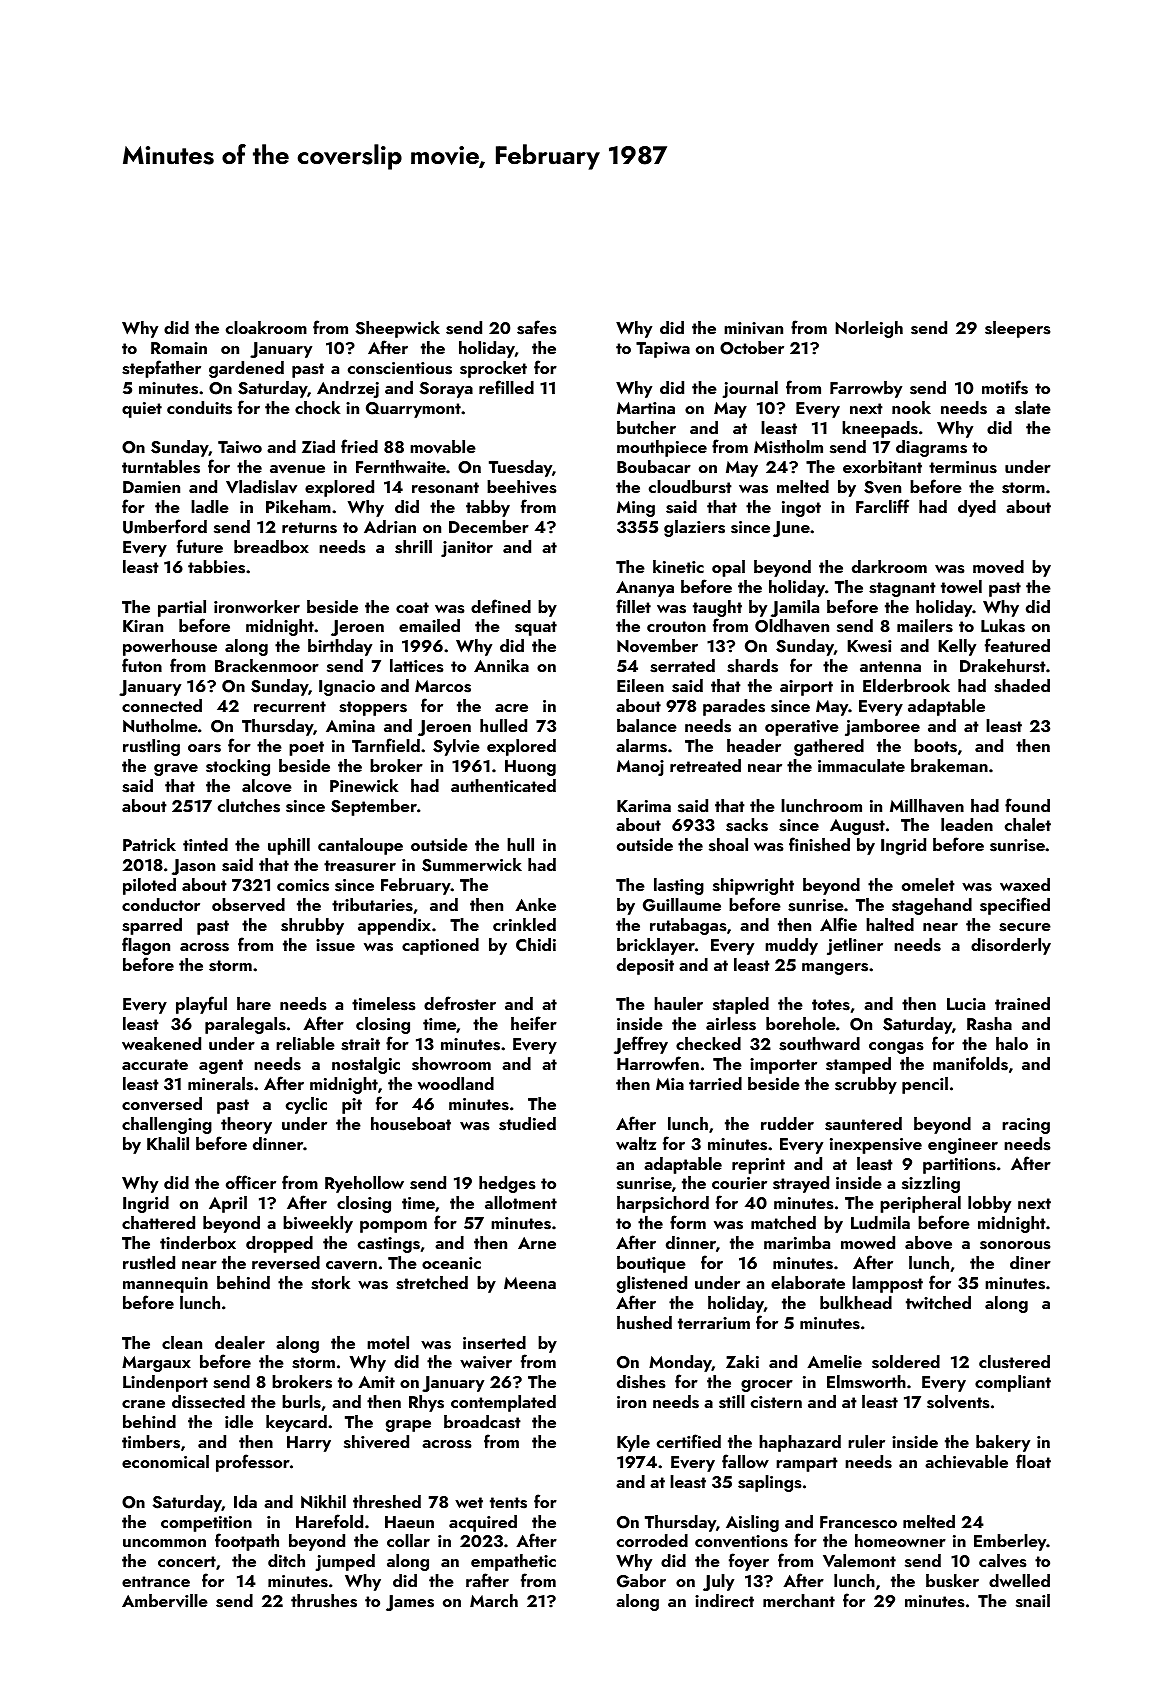 The height and width of the page is (1699, 1173). Describe the element at coordinates (869, 329) in the page. I see `Norleigh` at that location.
